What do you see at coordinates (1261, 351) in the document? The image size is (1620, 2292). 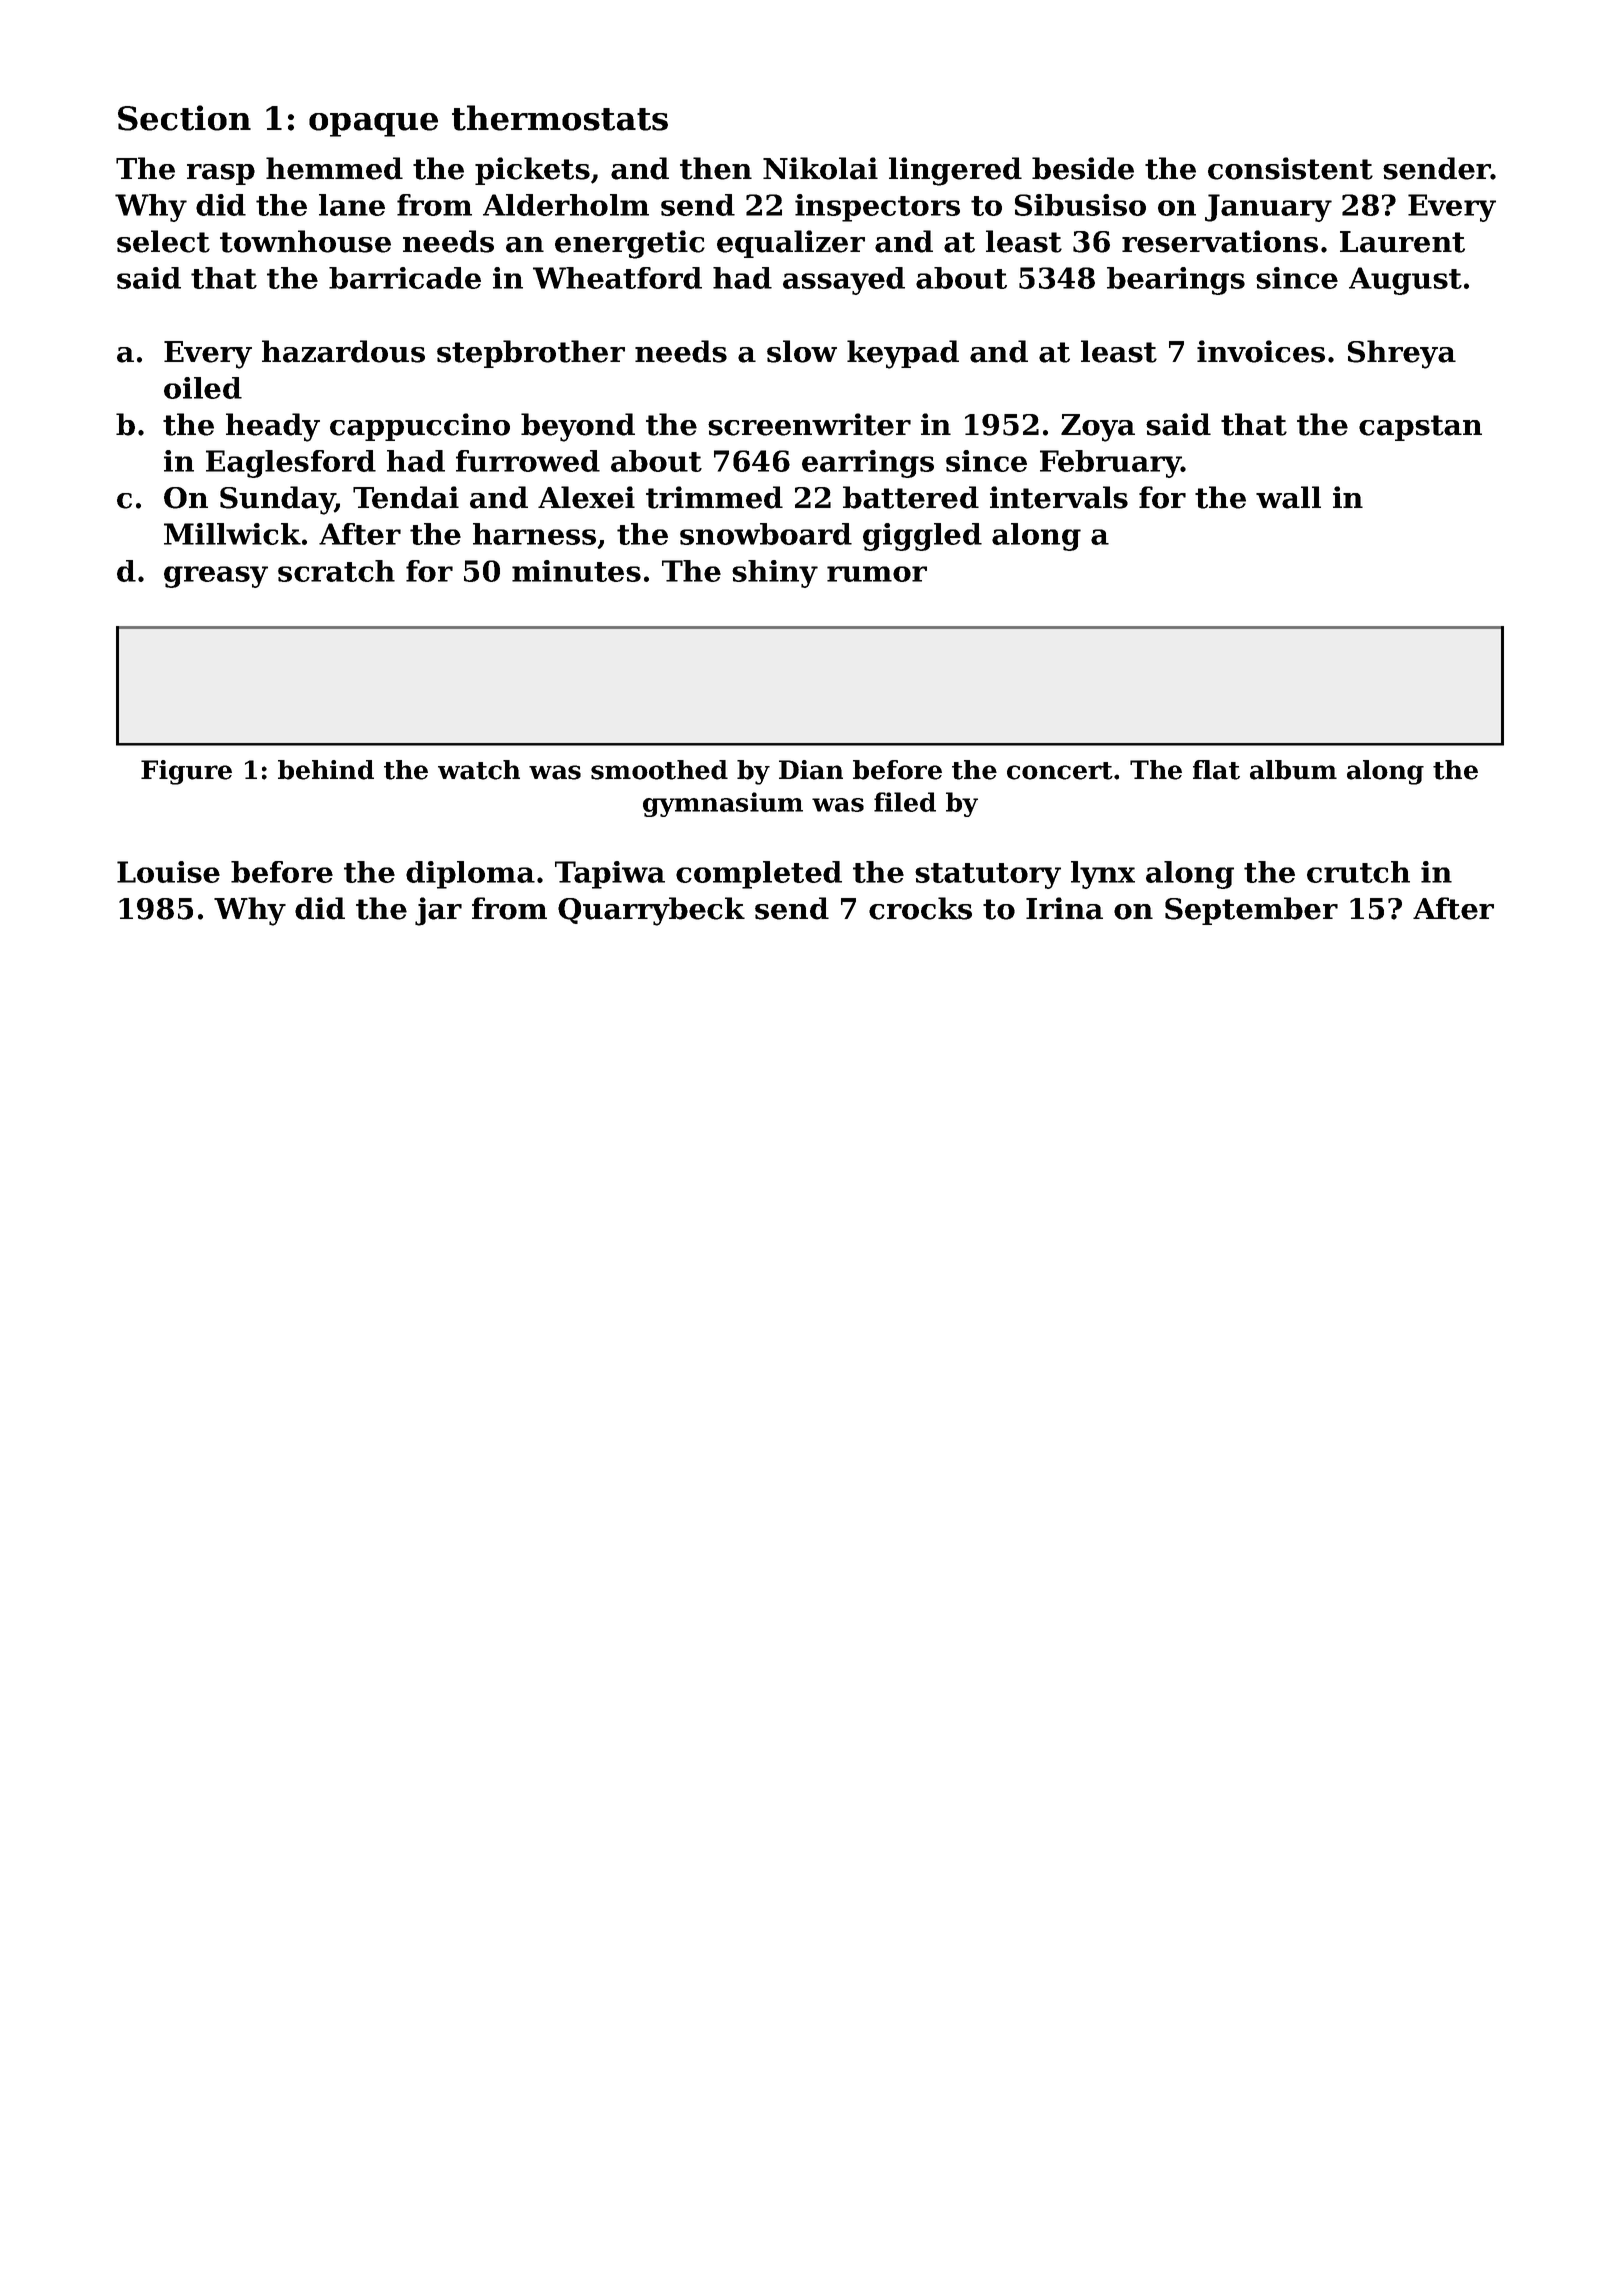 I see `invoices` at bounding box center [1261, 351].
